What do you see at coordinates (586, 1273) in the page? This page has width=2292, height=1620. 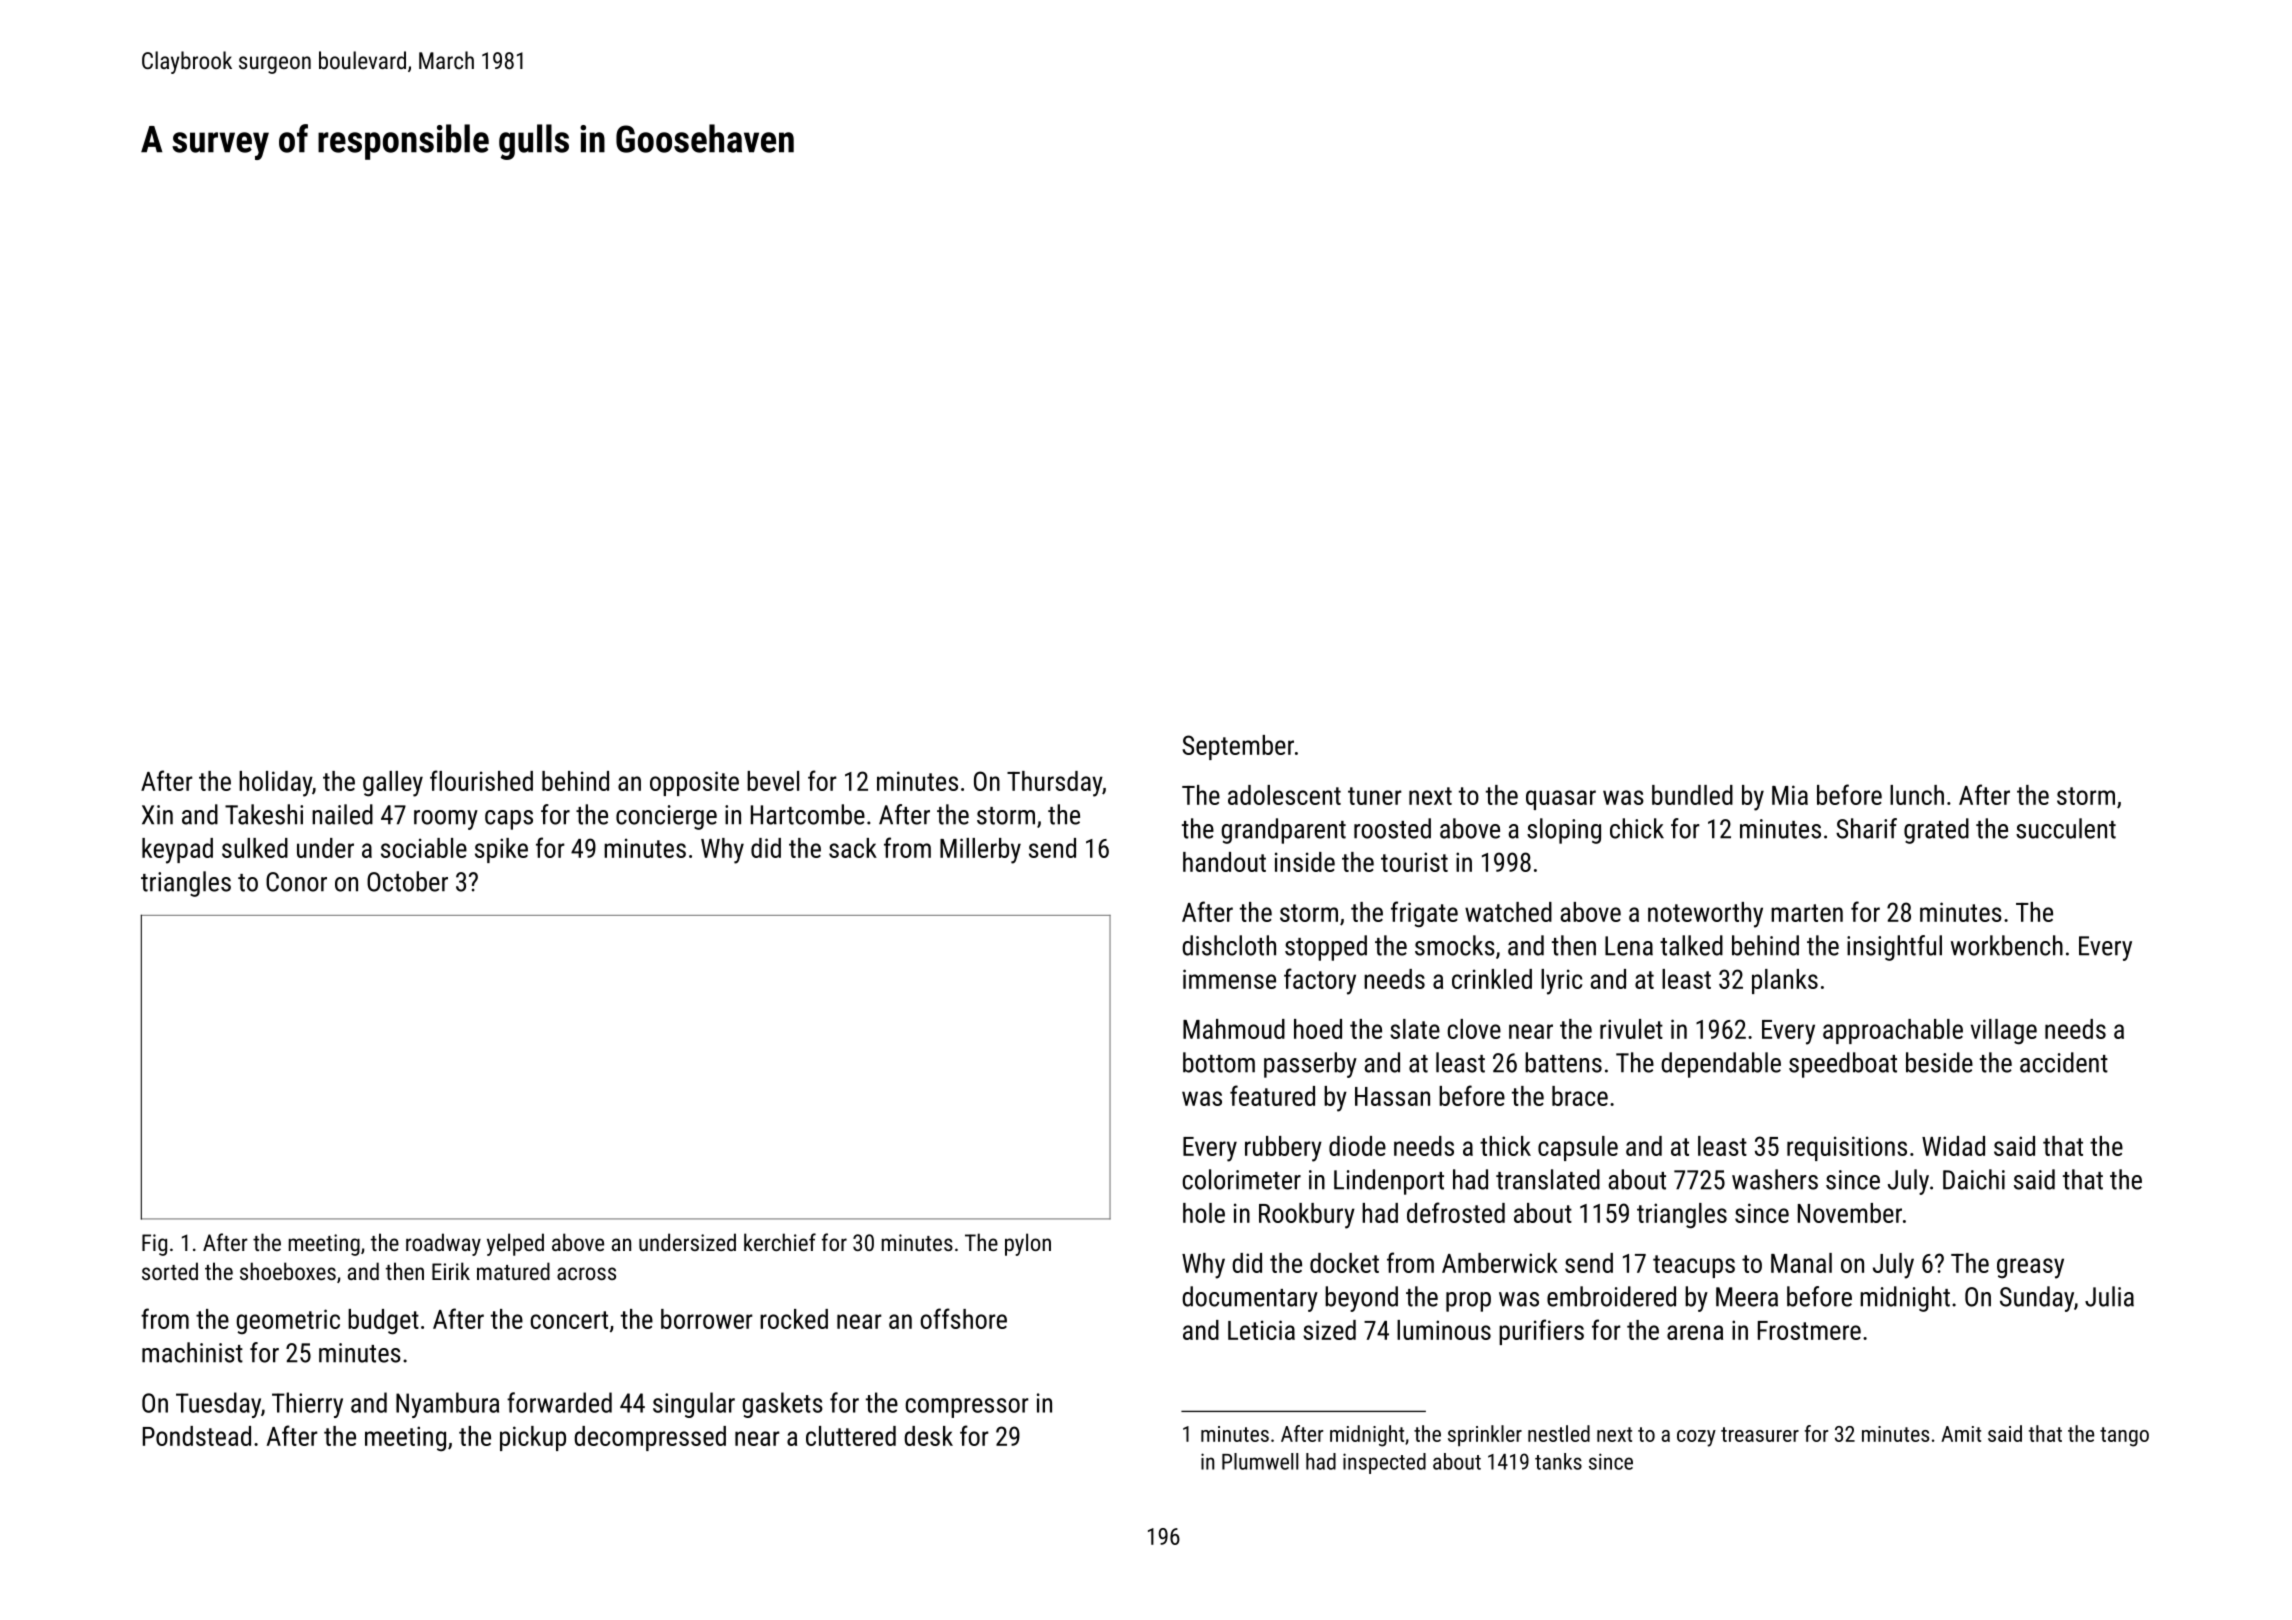 I see `across` at bounding box center [586, 1273].
